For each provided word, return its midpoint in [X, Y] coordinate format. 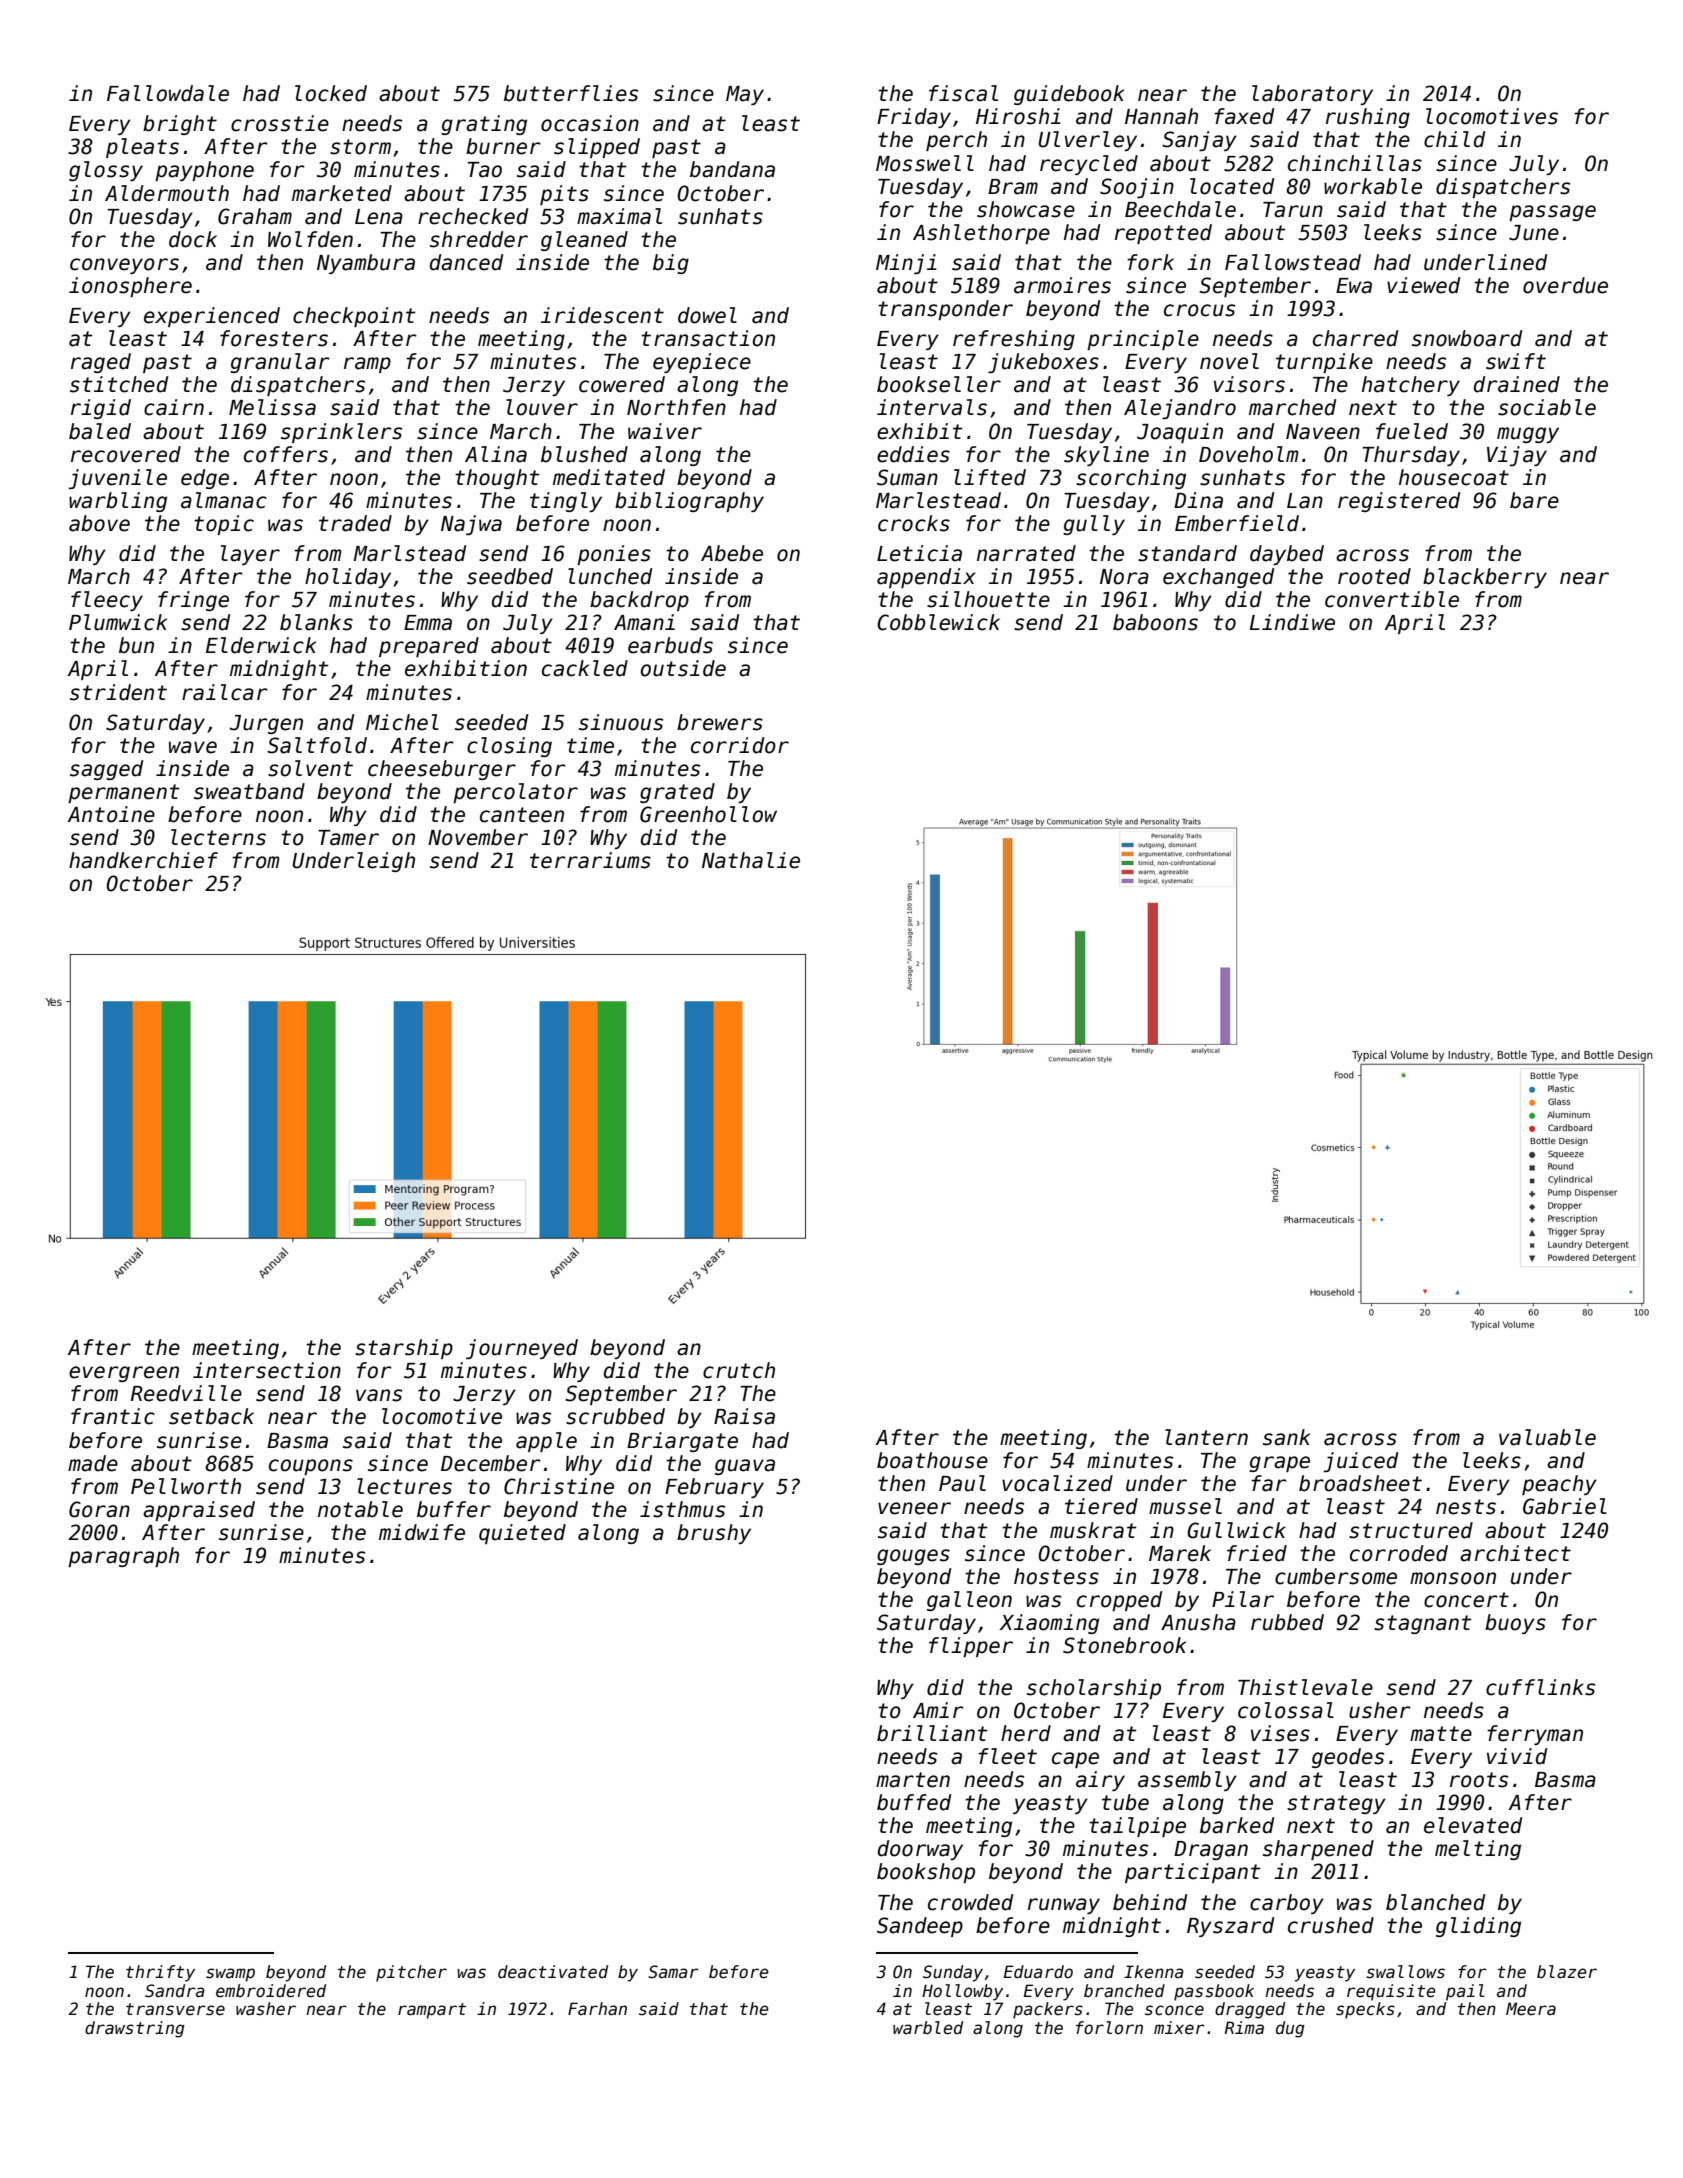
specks [1365, 2010]
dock [193, 239]
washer [266, 2009]
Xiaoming [1049, 1624]
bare [1534, 500]
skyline [1106, 456]
